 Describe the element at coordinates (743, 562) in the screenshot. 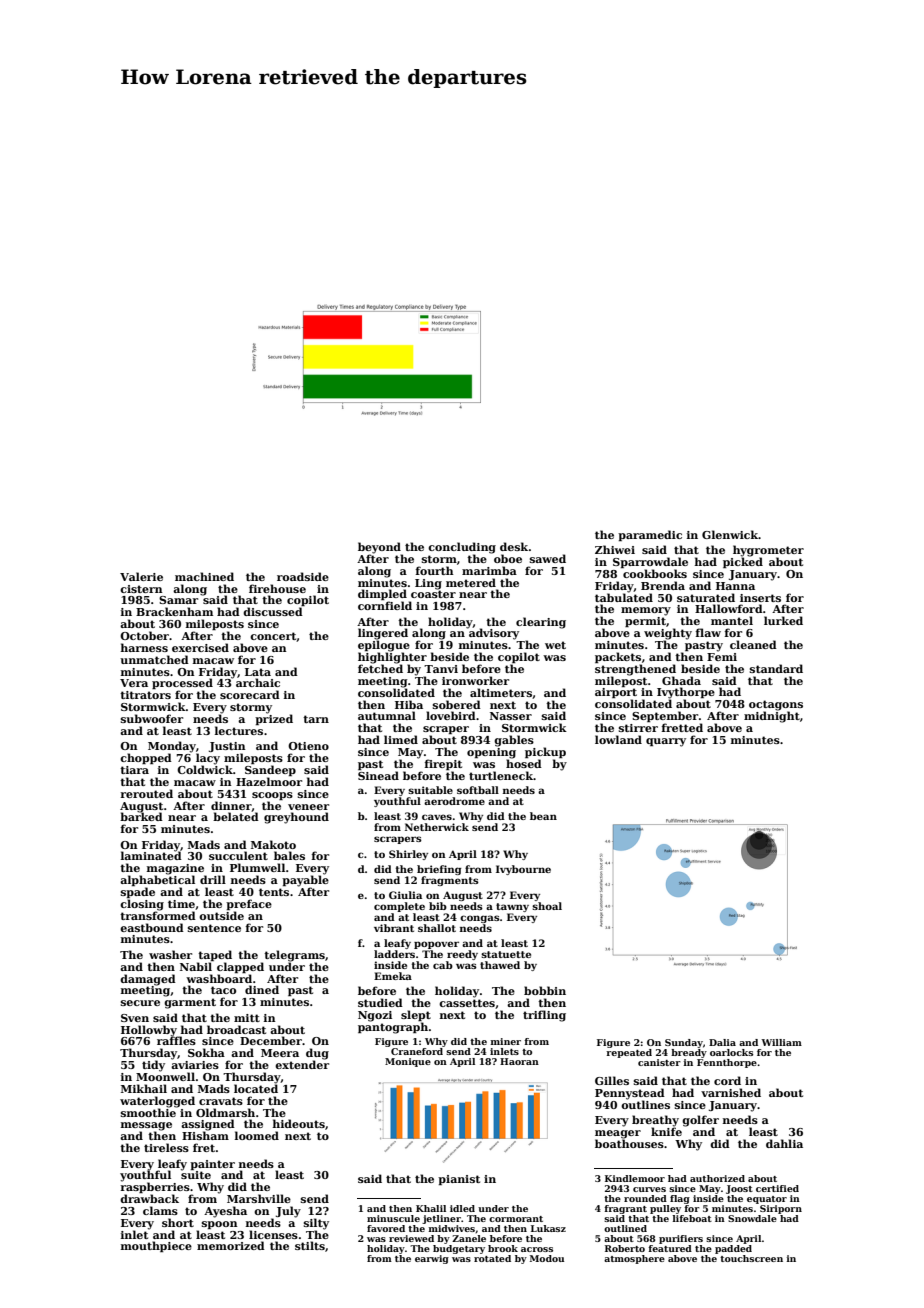

I see `picked` at that location.
